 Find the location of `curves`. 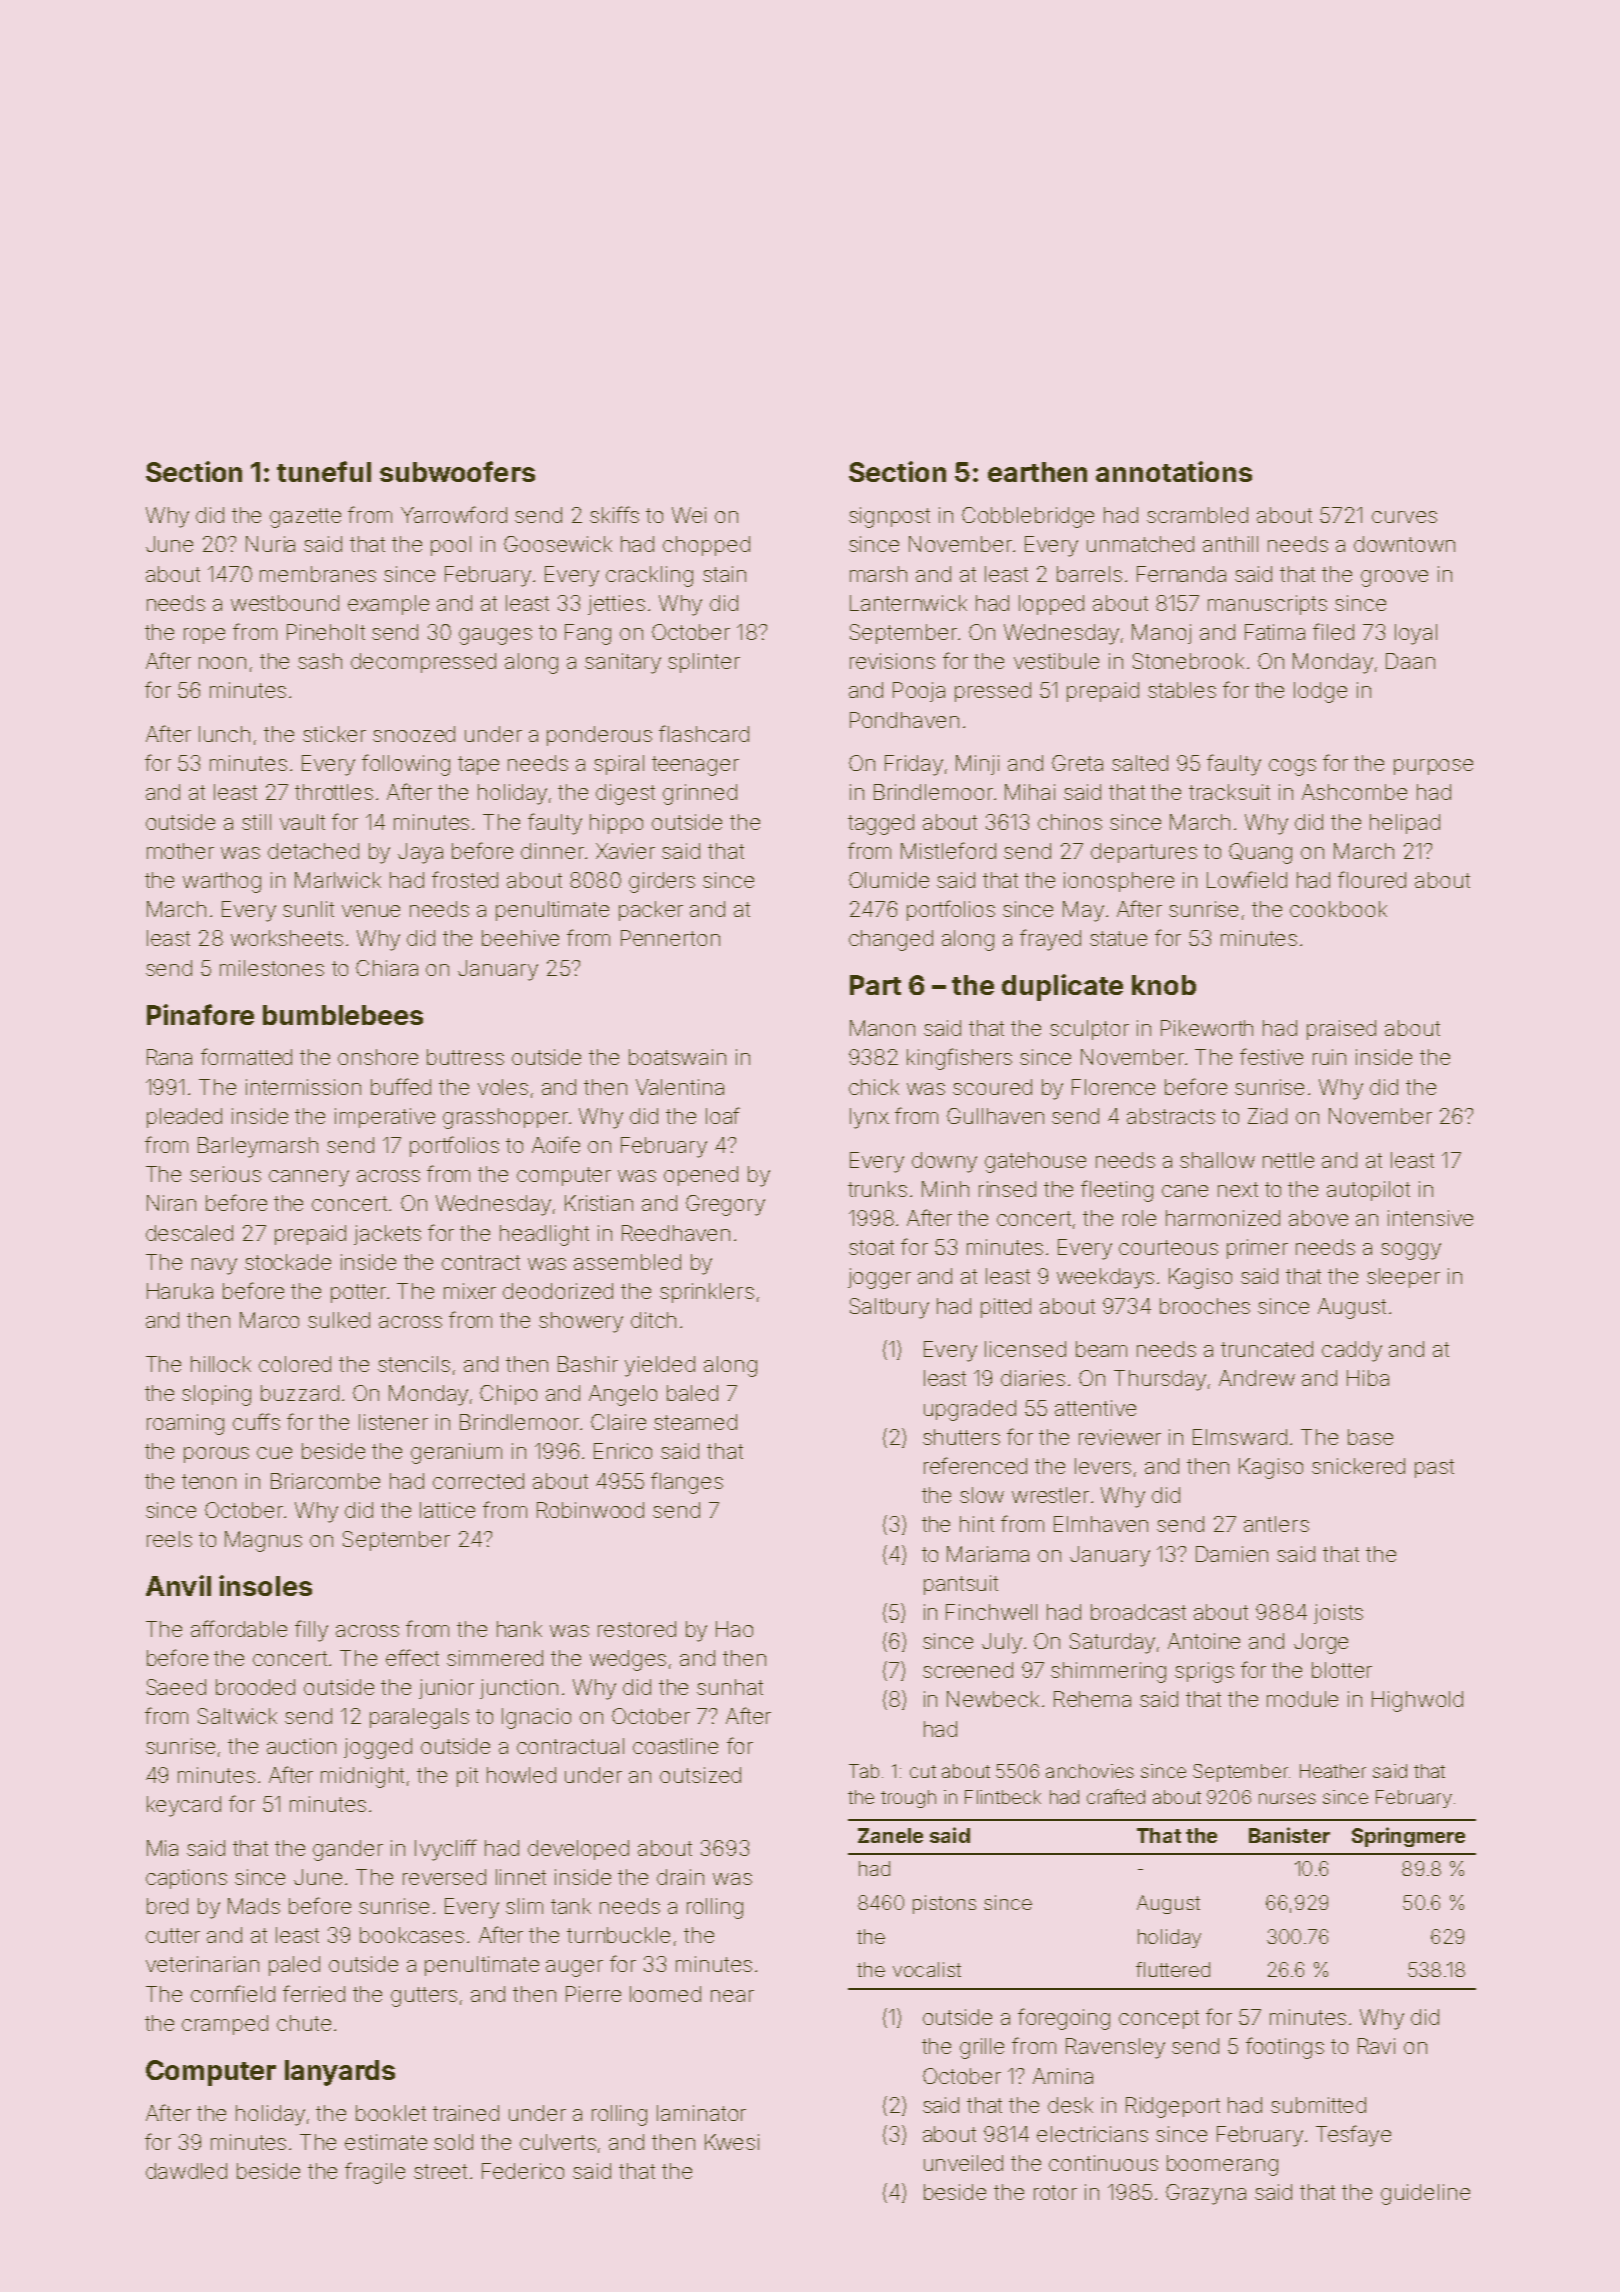

curves is located at coordinates (1404, 517).
